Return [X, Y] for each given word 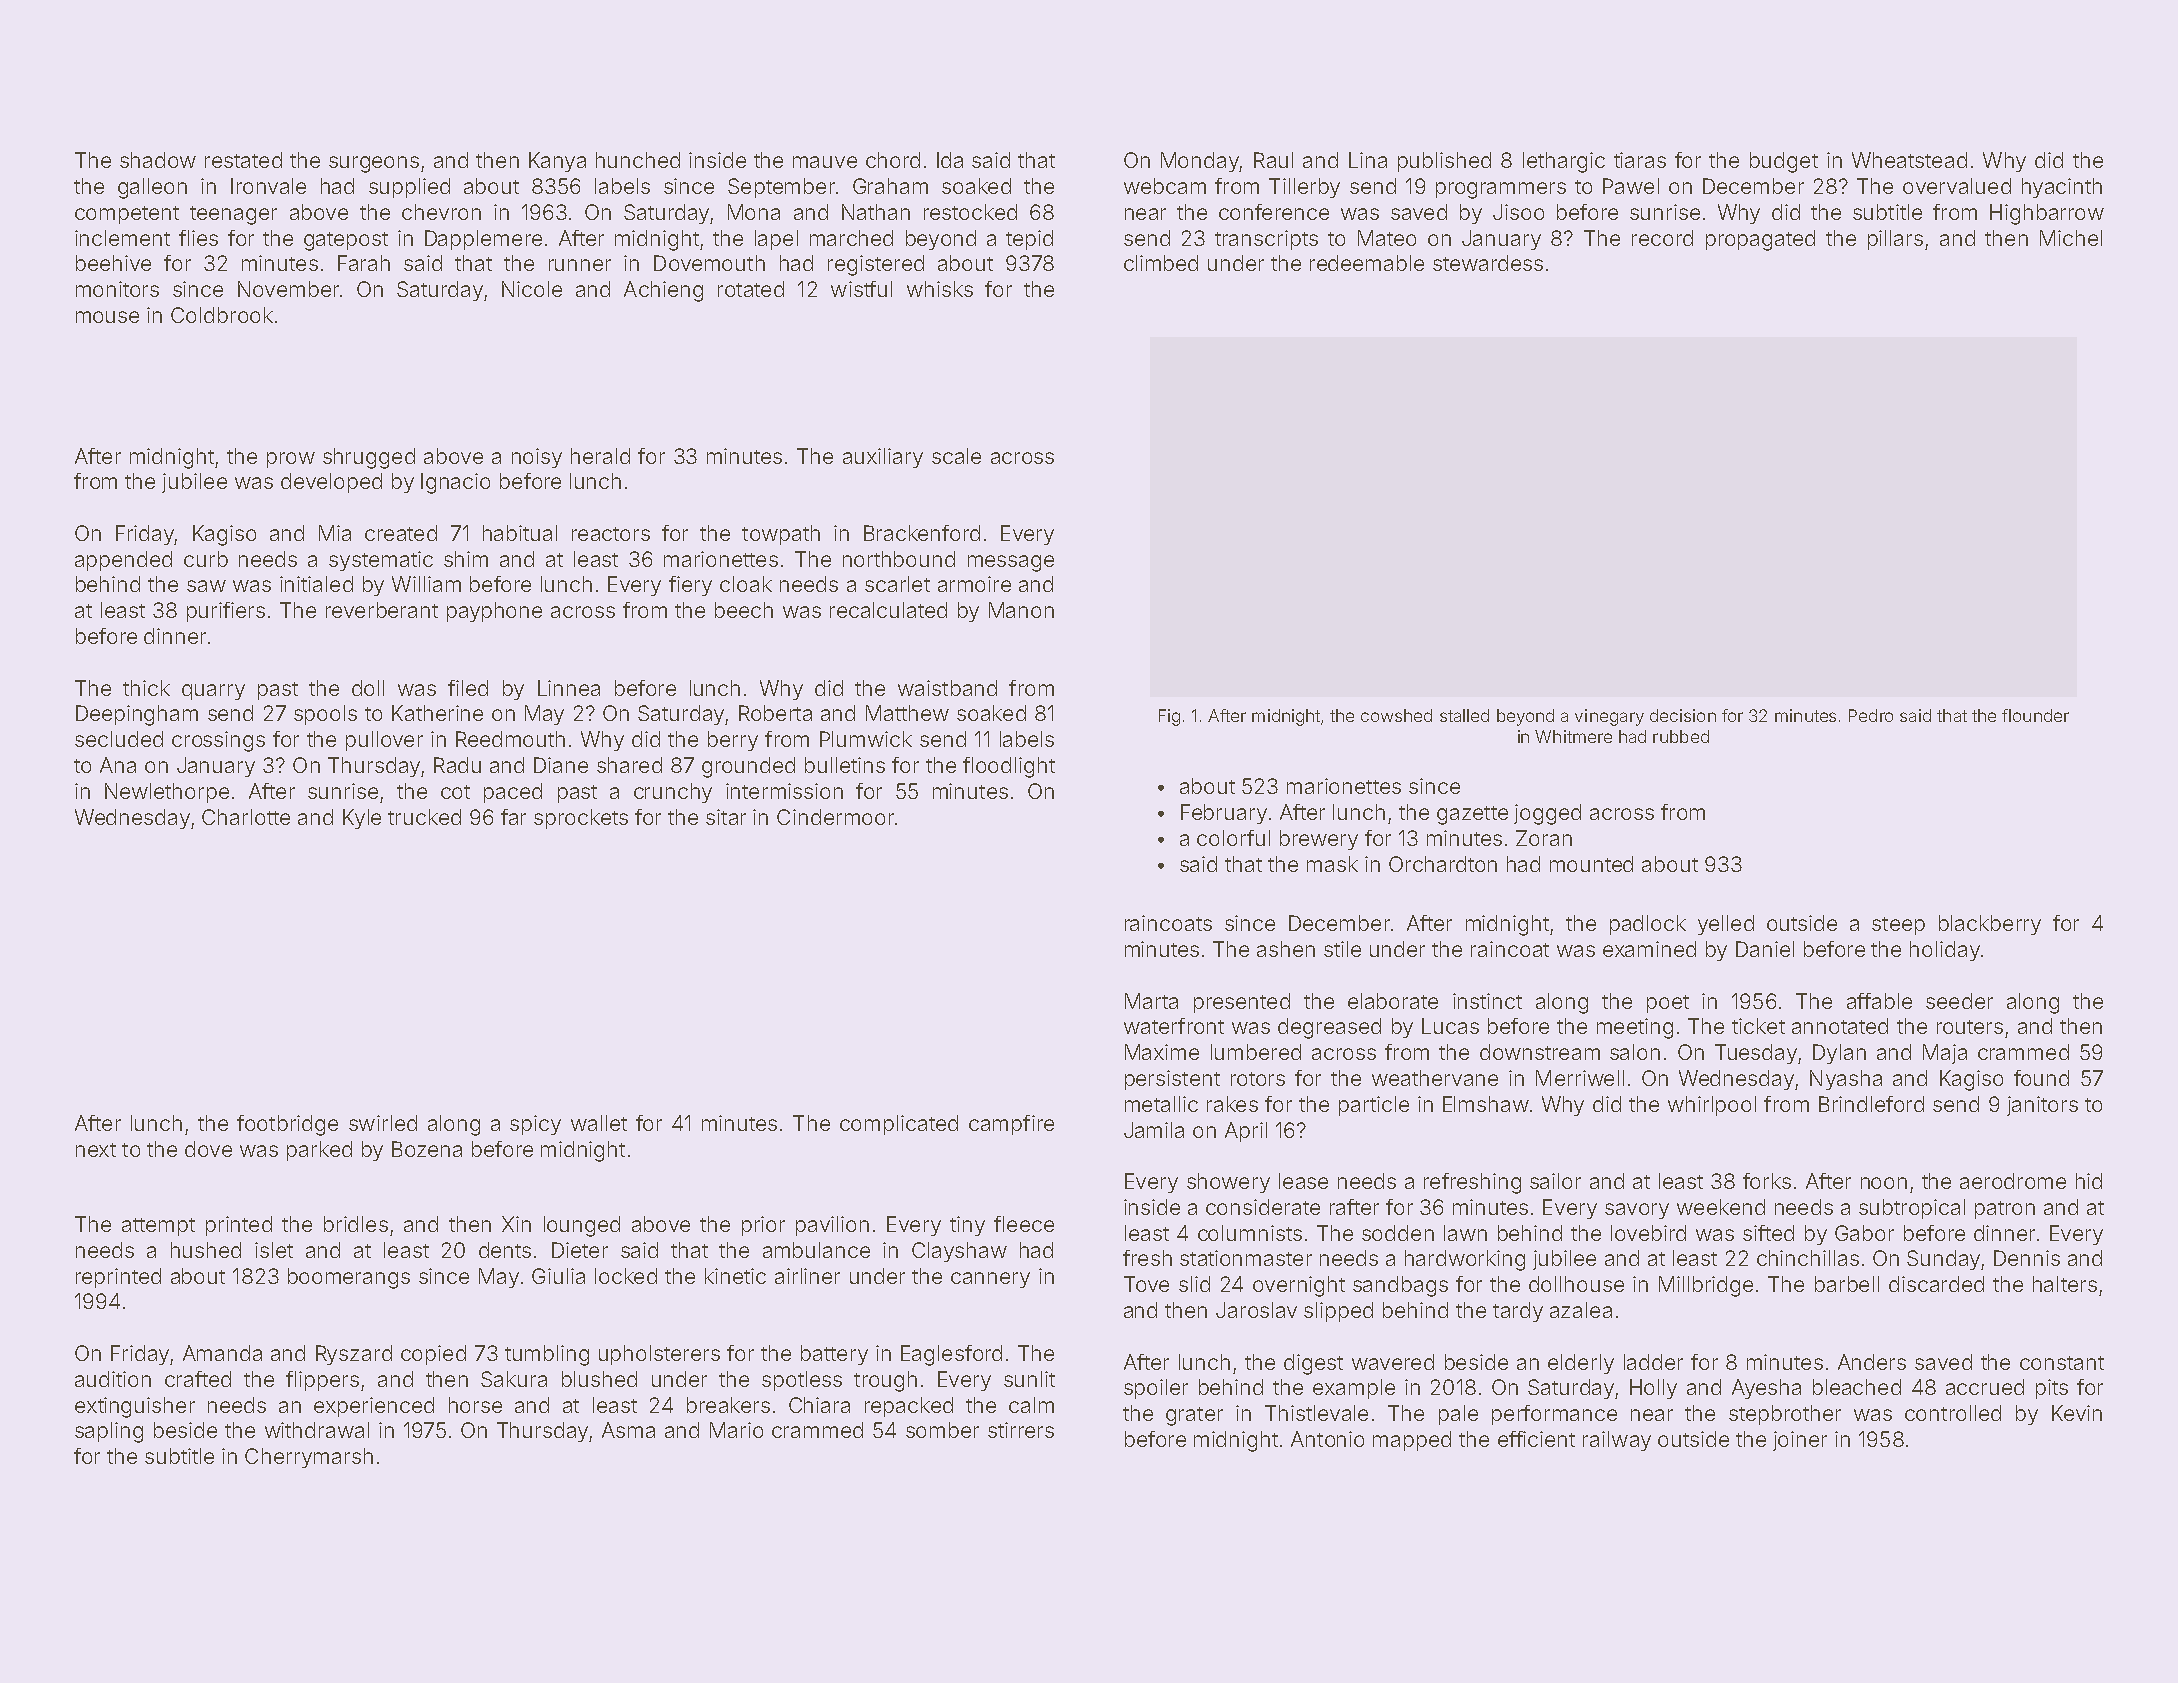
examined [1649, 949]
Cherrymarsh [309, 1458]
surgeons [374, 164]
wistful [861, 289]
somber [942, 1430]
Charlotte [246, 817]
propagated [1760, 240]
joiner [1800, 1441]
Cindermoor [835, 817]
